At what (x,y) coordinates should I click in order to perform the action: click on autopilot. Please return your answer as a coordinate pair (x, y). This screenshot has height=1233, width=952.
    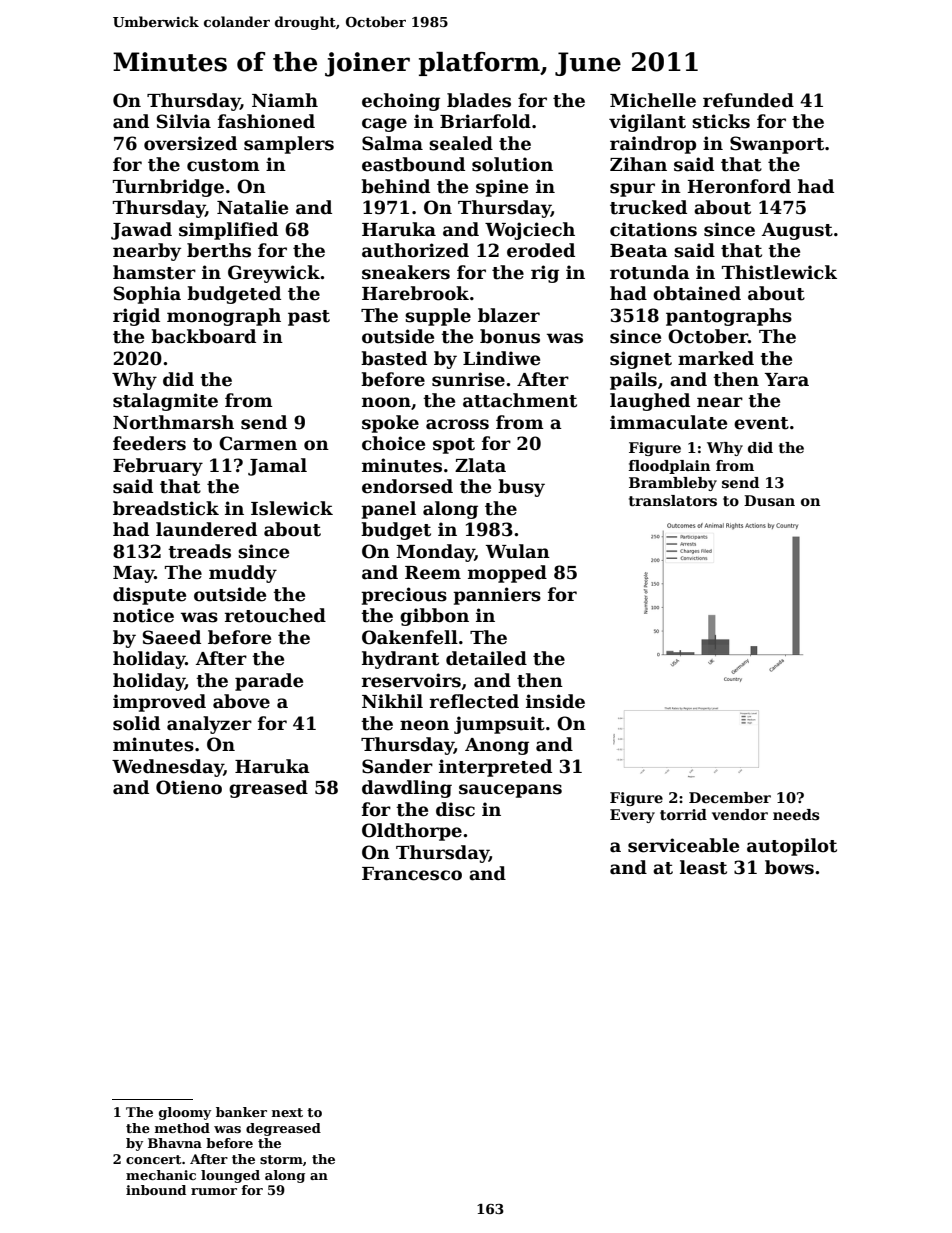
    Looking at the image, I should click on (792, 847).
